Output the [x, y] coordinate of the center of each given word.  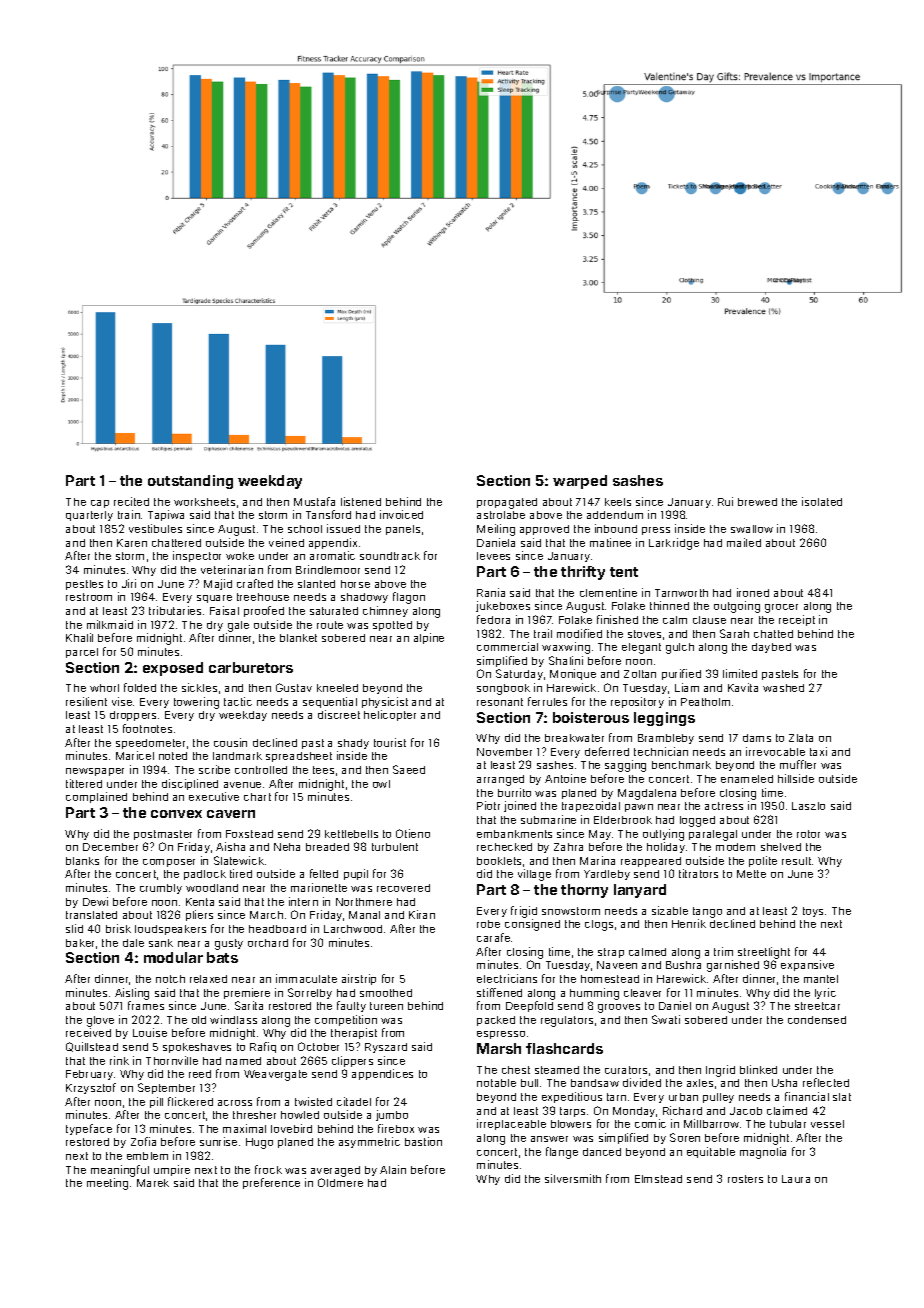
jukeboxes [503, 606]
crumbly [161, 889]
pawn [639, 808]
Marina [597, 860]
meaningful [120, 1171]
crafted [255, 583]
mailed [744, 542]
